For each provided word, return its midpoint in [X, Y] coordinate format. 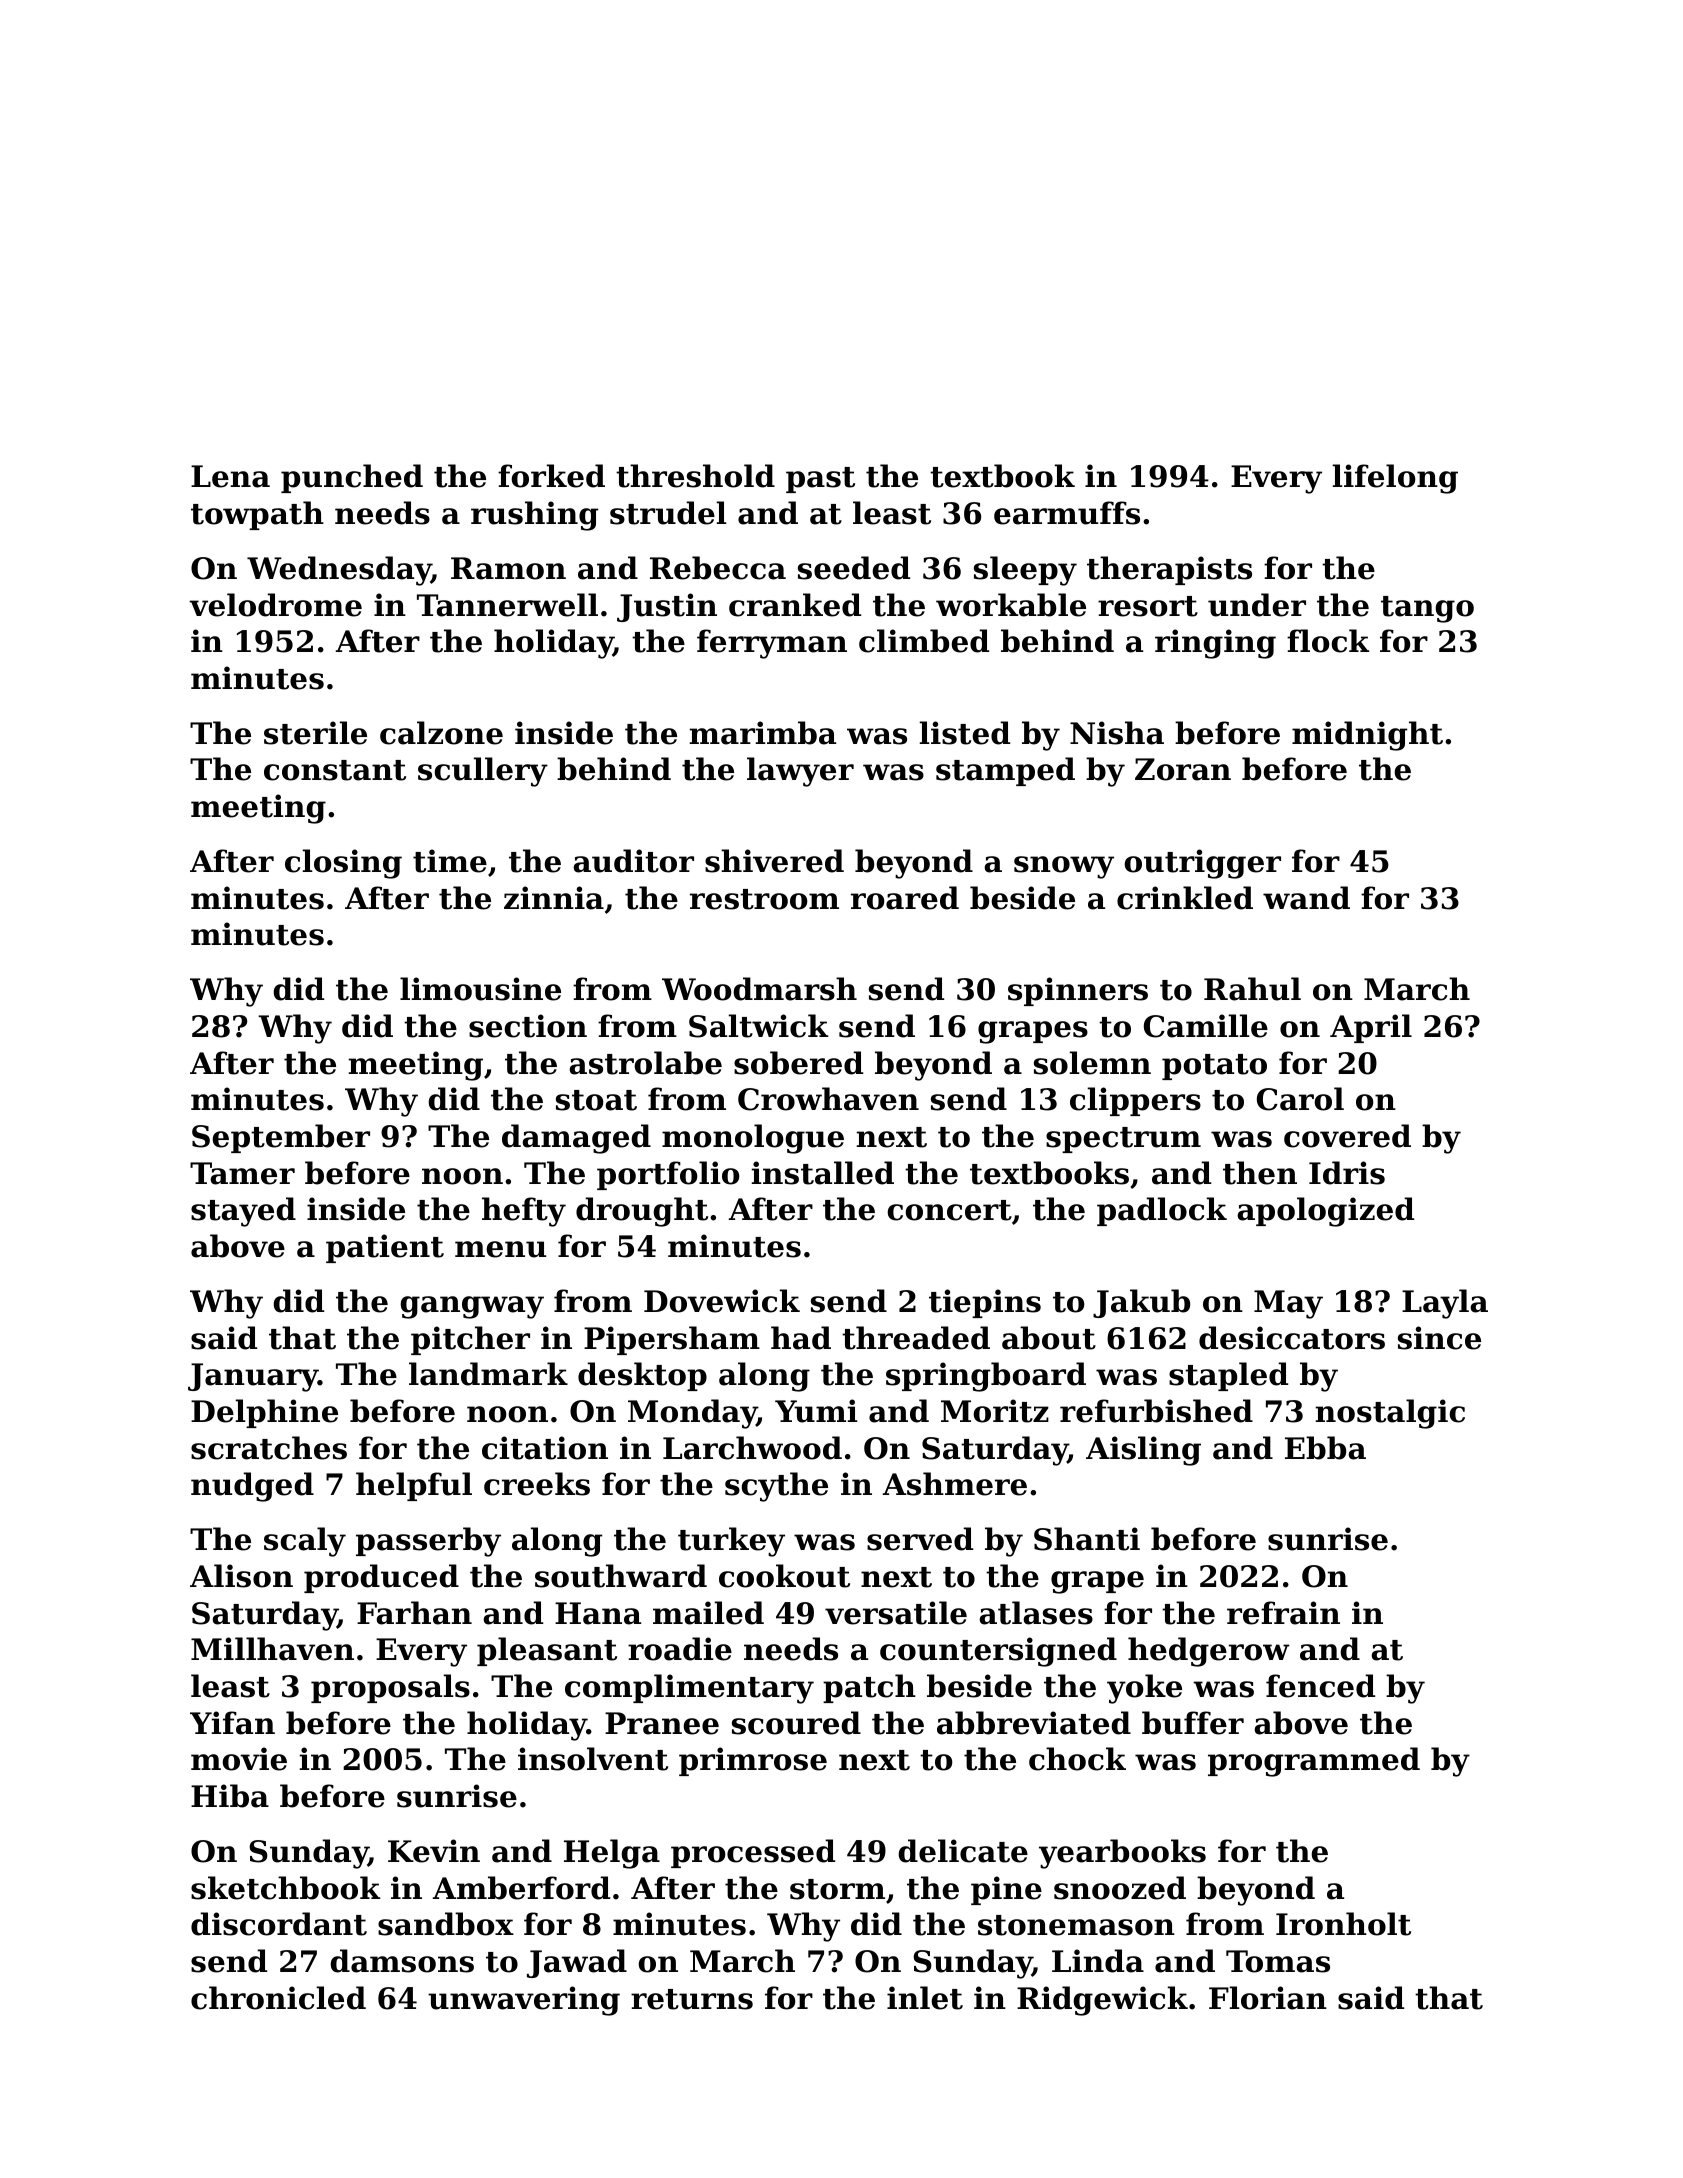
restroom [764, 899]
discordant [279, 1924]
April [1371, 1028]
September [281, 1138]
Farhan [414, 1613]
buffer [1193, 1723]
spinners [1078, 991]
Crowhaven [828, 1099]
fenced [1320, 1686]
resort [1148, 606]
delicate [963, 1851]
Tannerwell [507, 605]
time [450, 861]
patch [869, 1688]
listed [965, 733]
